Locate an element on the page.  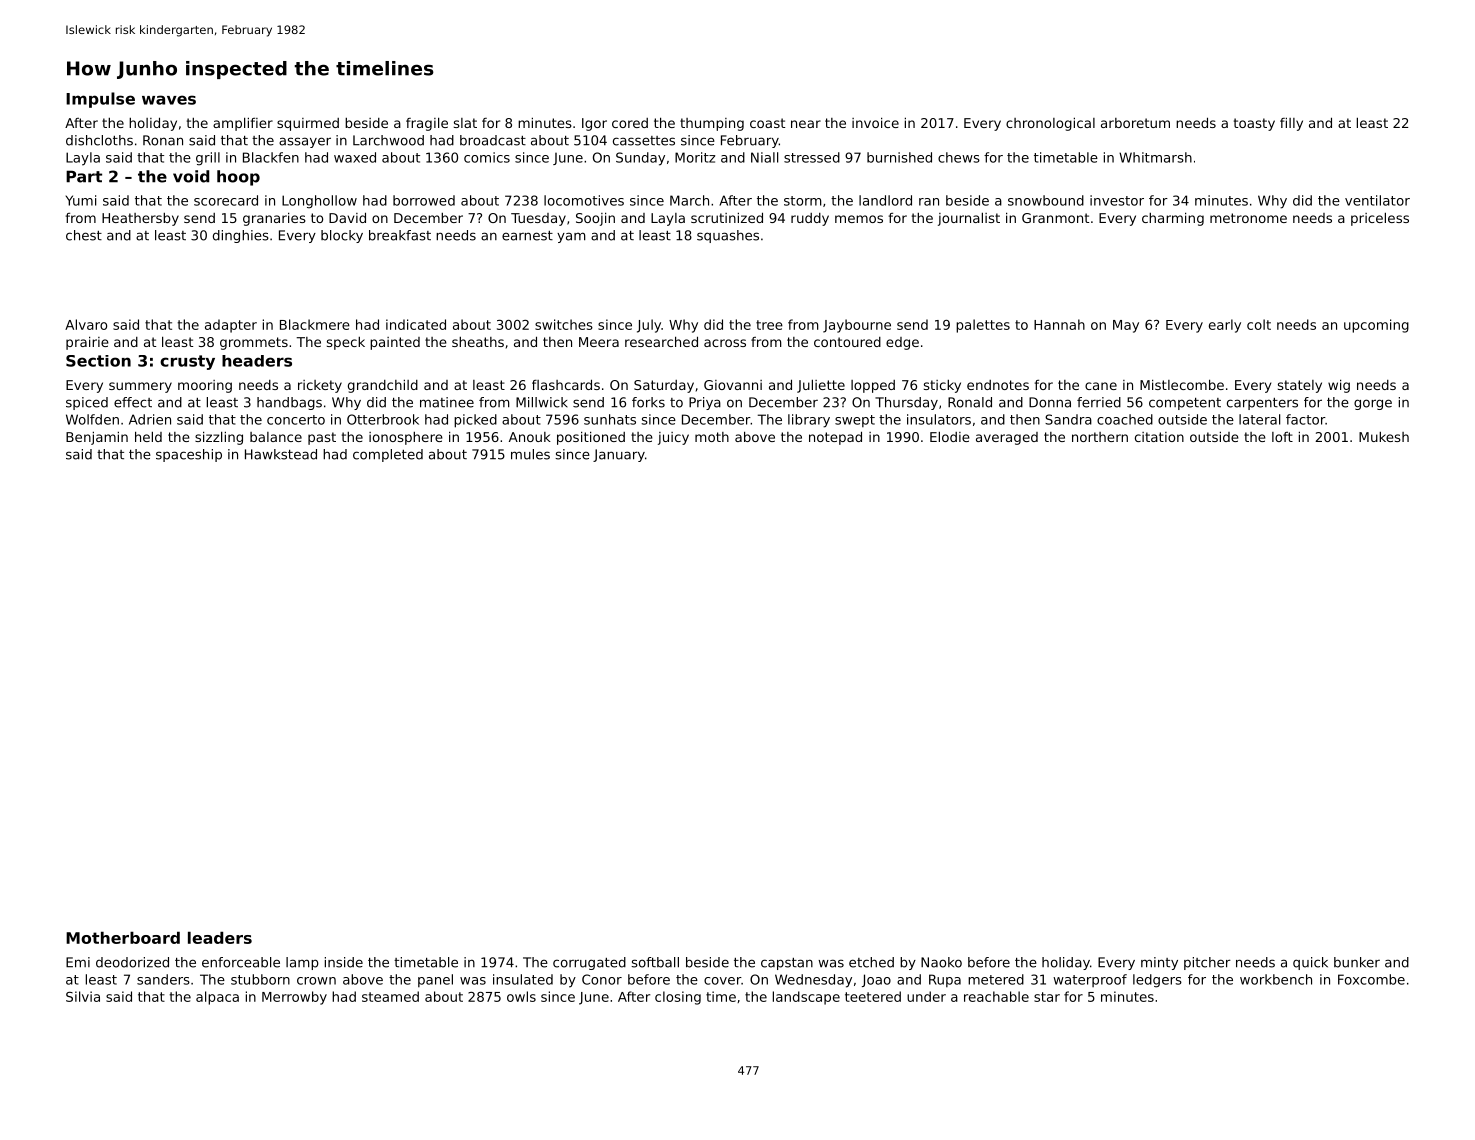
switches is located at coordinates (564, 324).
